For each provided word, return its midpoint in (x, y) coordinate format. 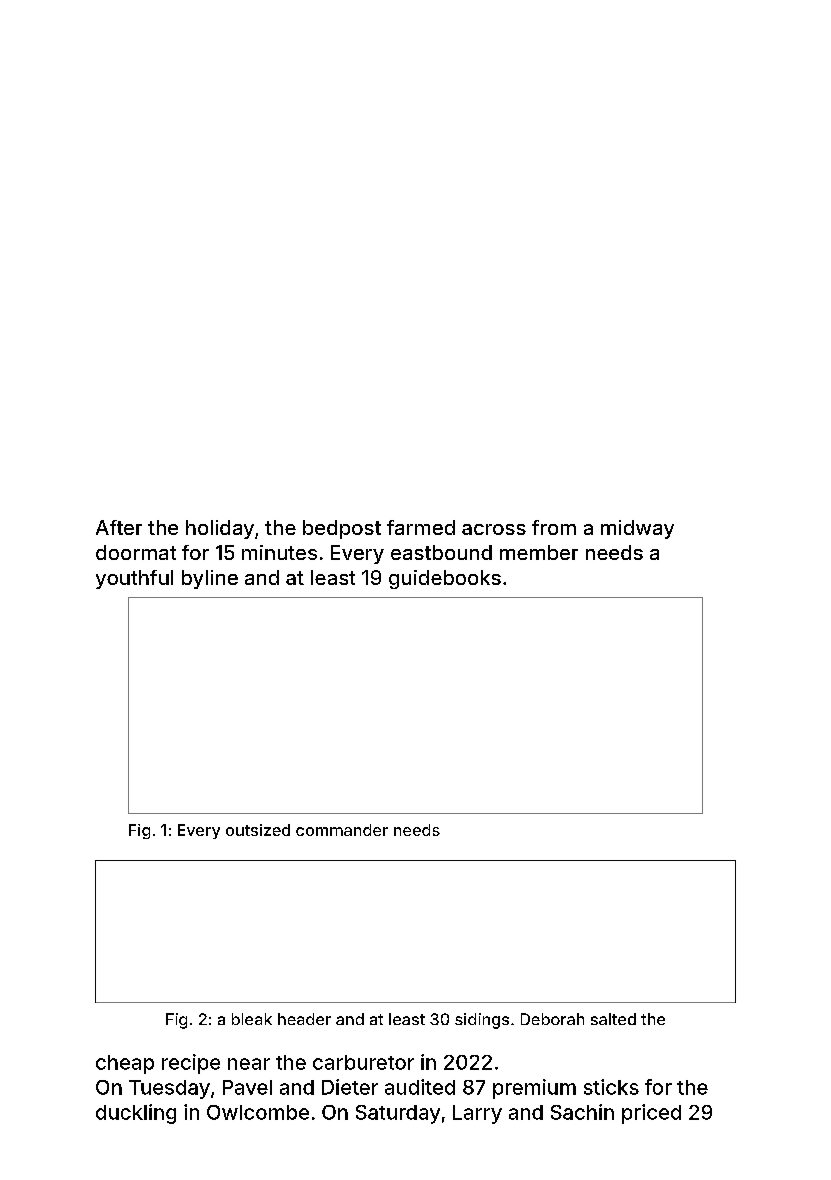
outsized (258, 830)
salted (613, 1019)
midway (637, 529)
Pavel (247, 1087)
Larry (477, 1114)
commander (342, 830)
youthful (134, 579)
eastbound (441, 552)
